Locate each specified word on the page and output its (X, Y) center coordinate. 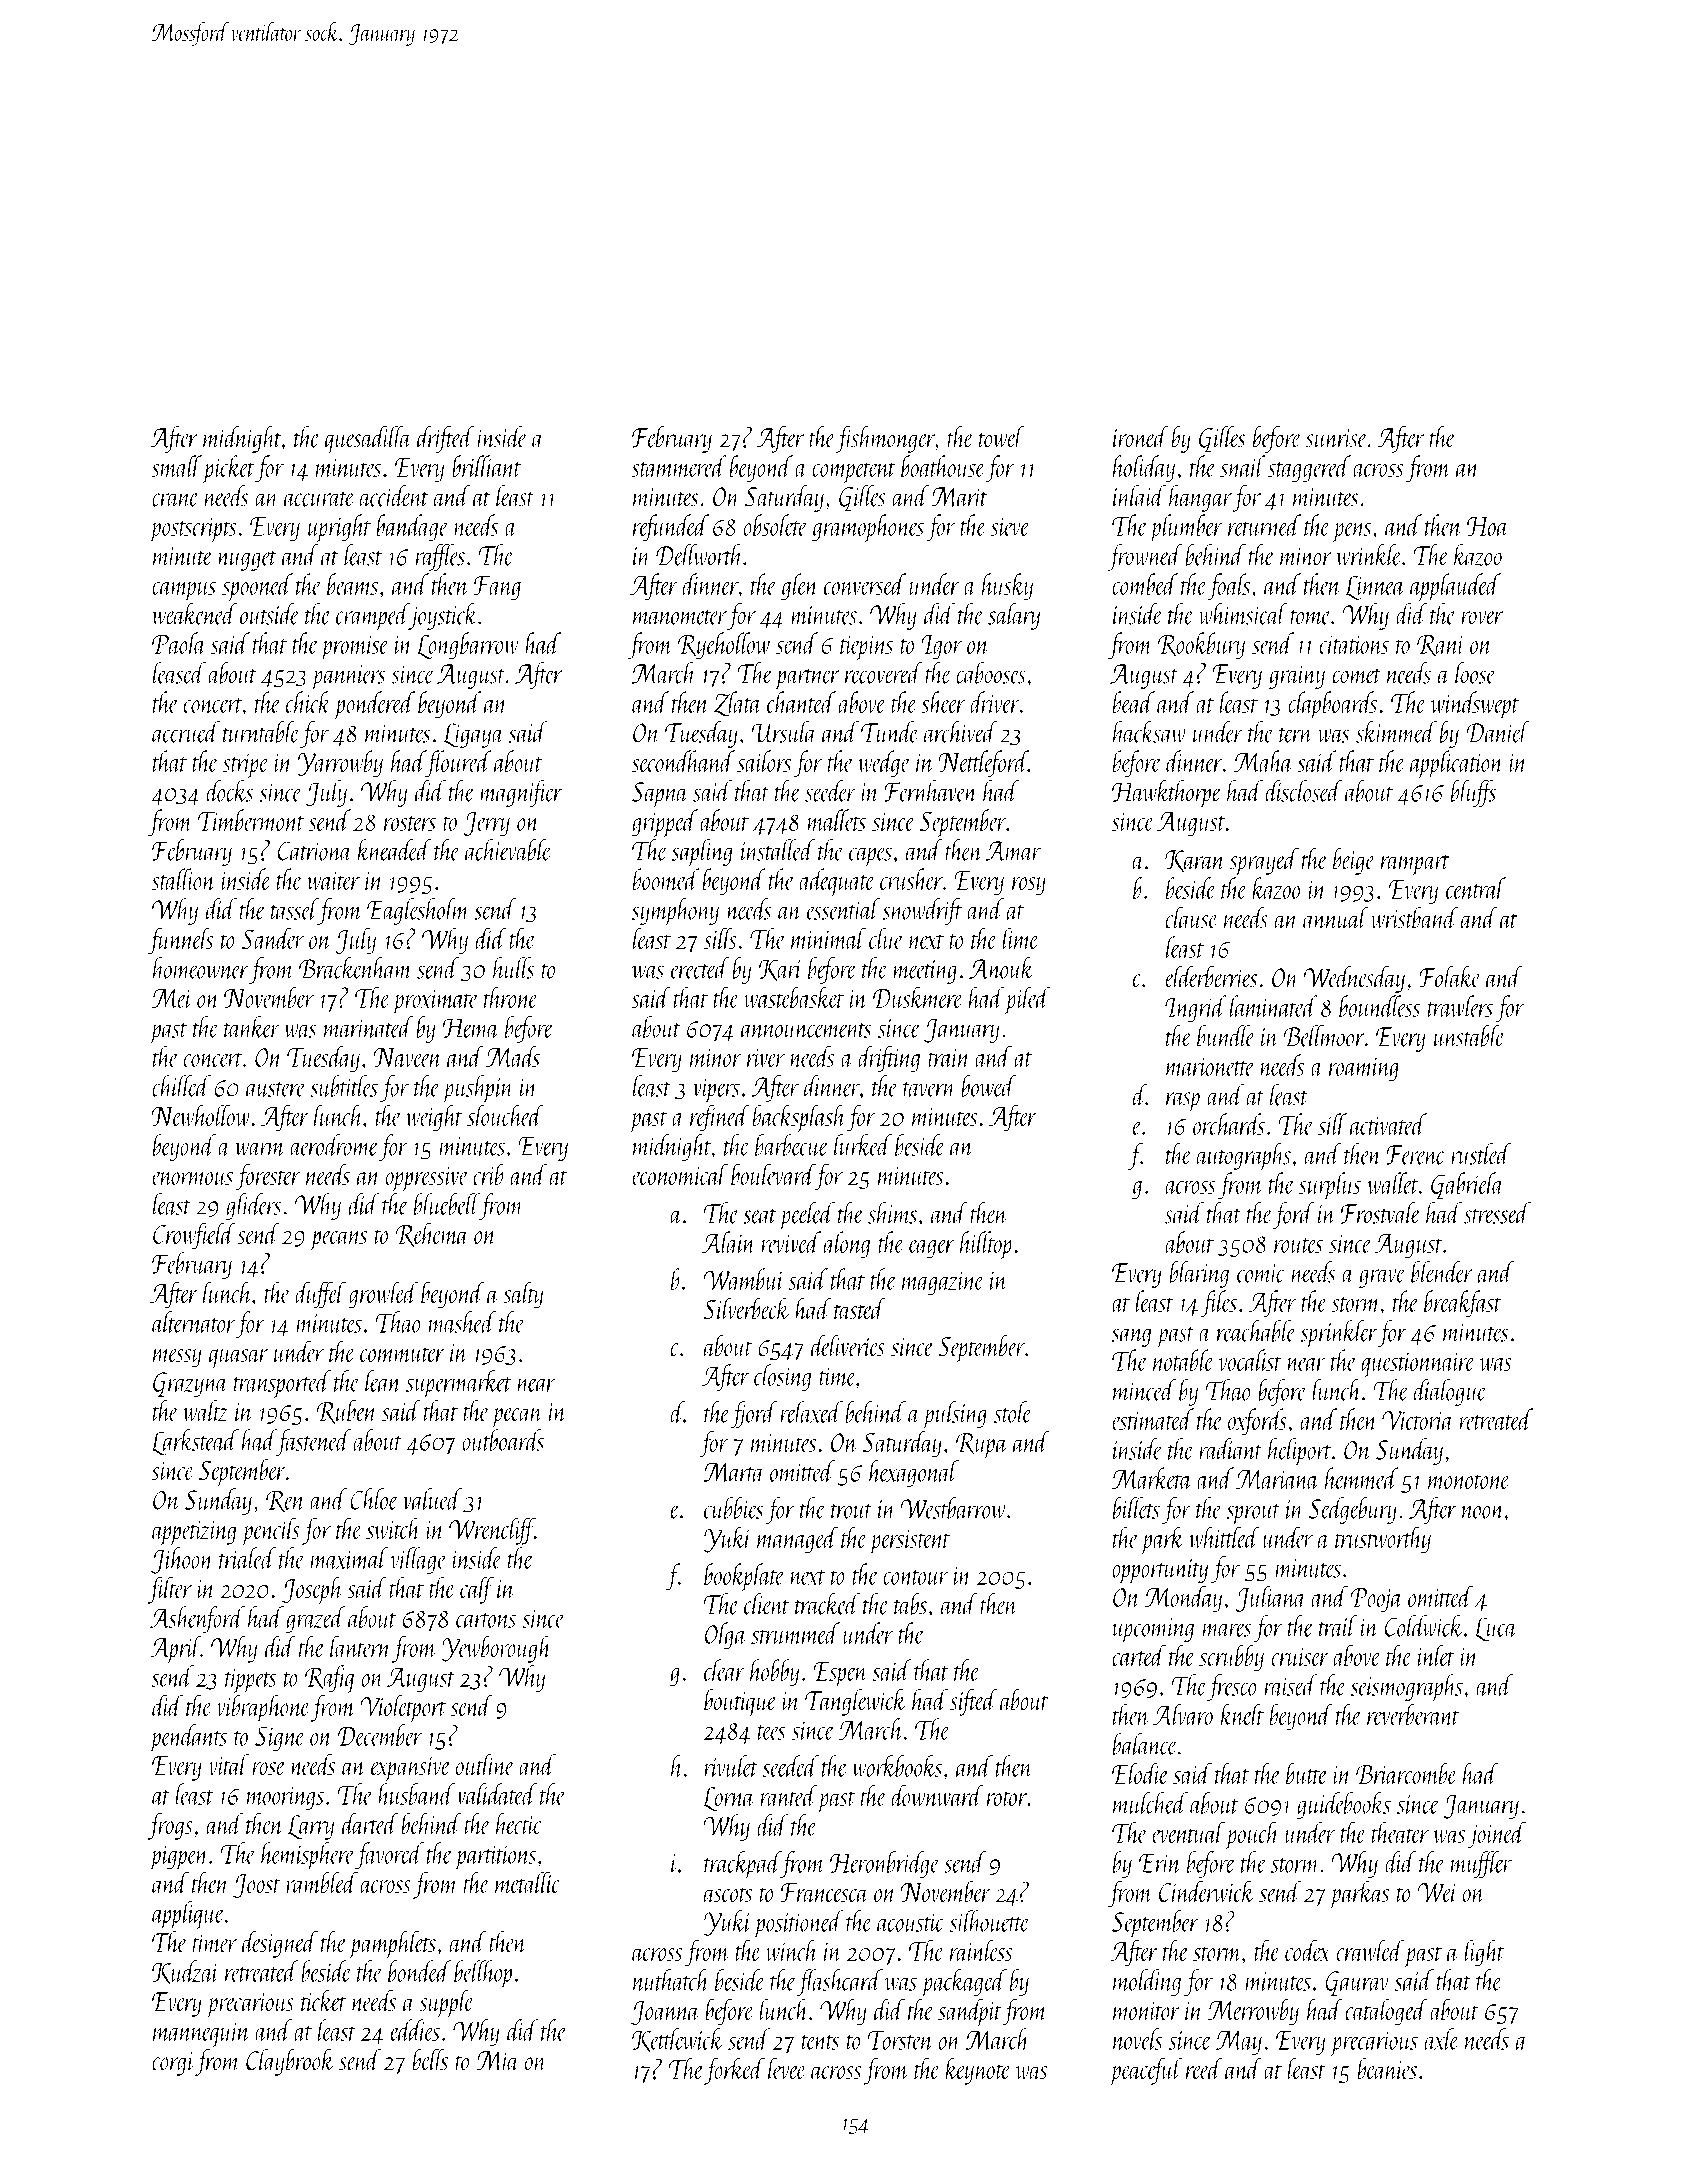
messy (177, 1358)
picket (228, 469)
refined (720, 1118)
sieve (1010, 526)
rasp (1183, 1102)
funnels (180, 941)
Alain (729, 1242)
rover (1482, 618)
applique (188, 1915)
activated (1388, 1124)
